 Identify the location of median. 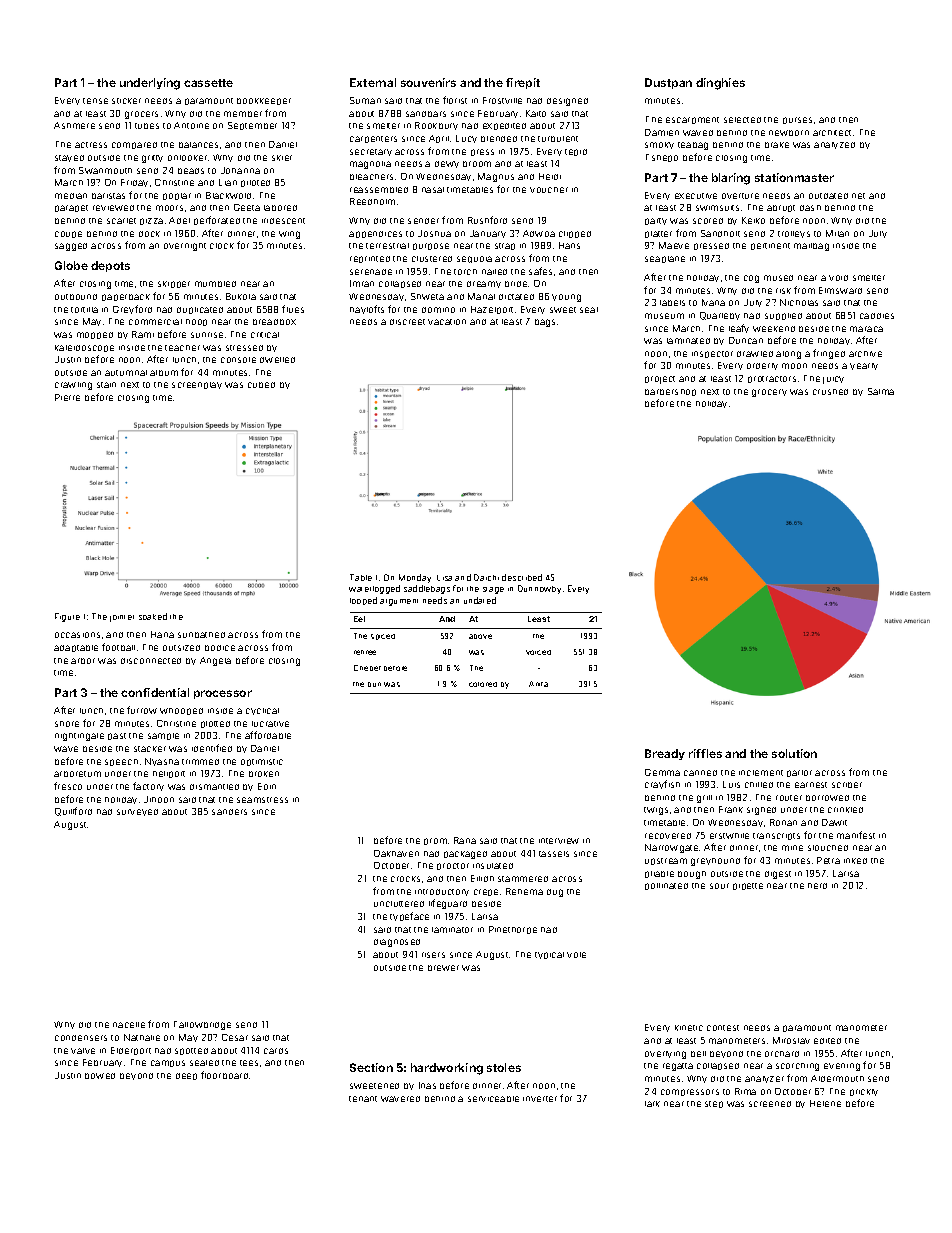
(71, 196).
